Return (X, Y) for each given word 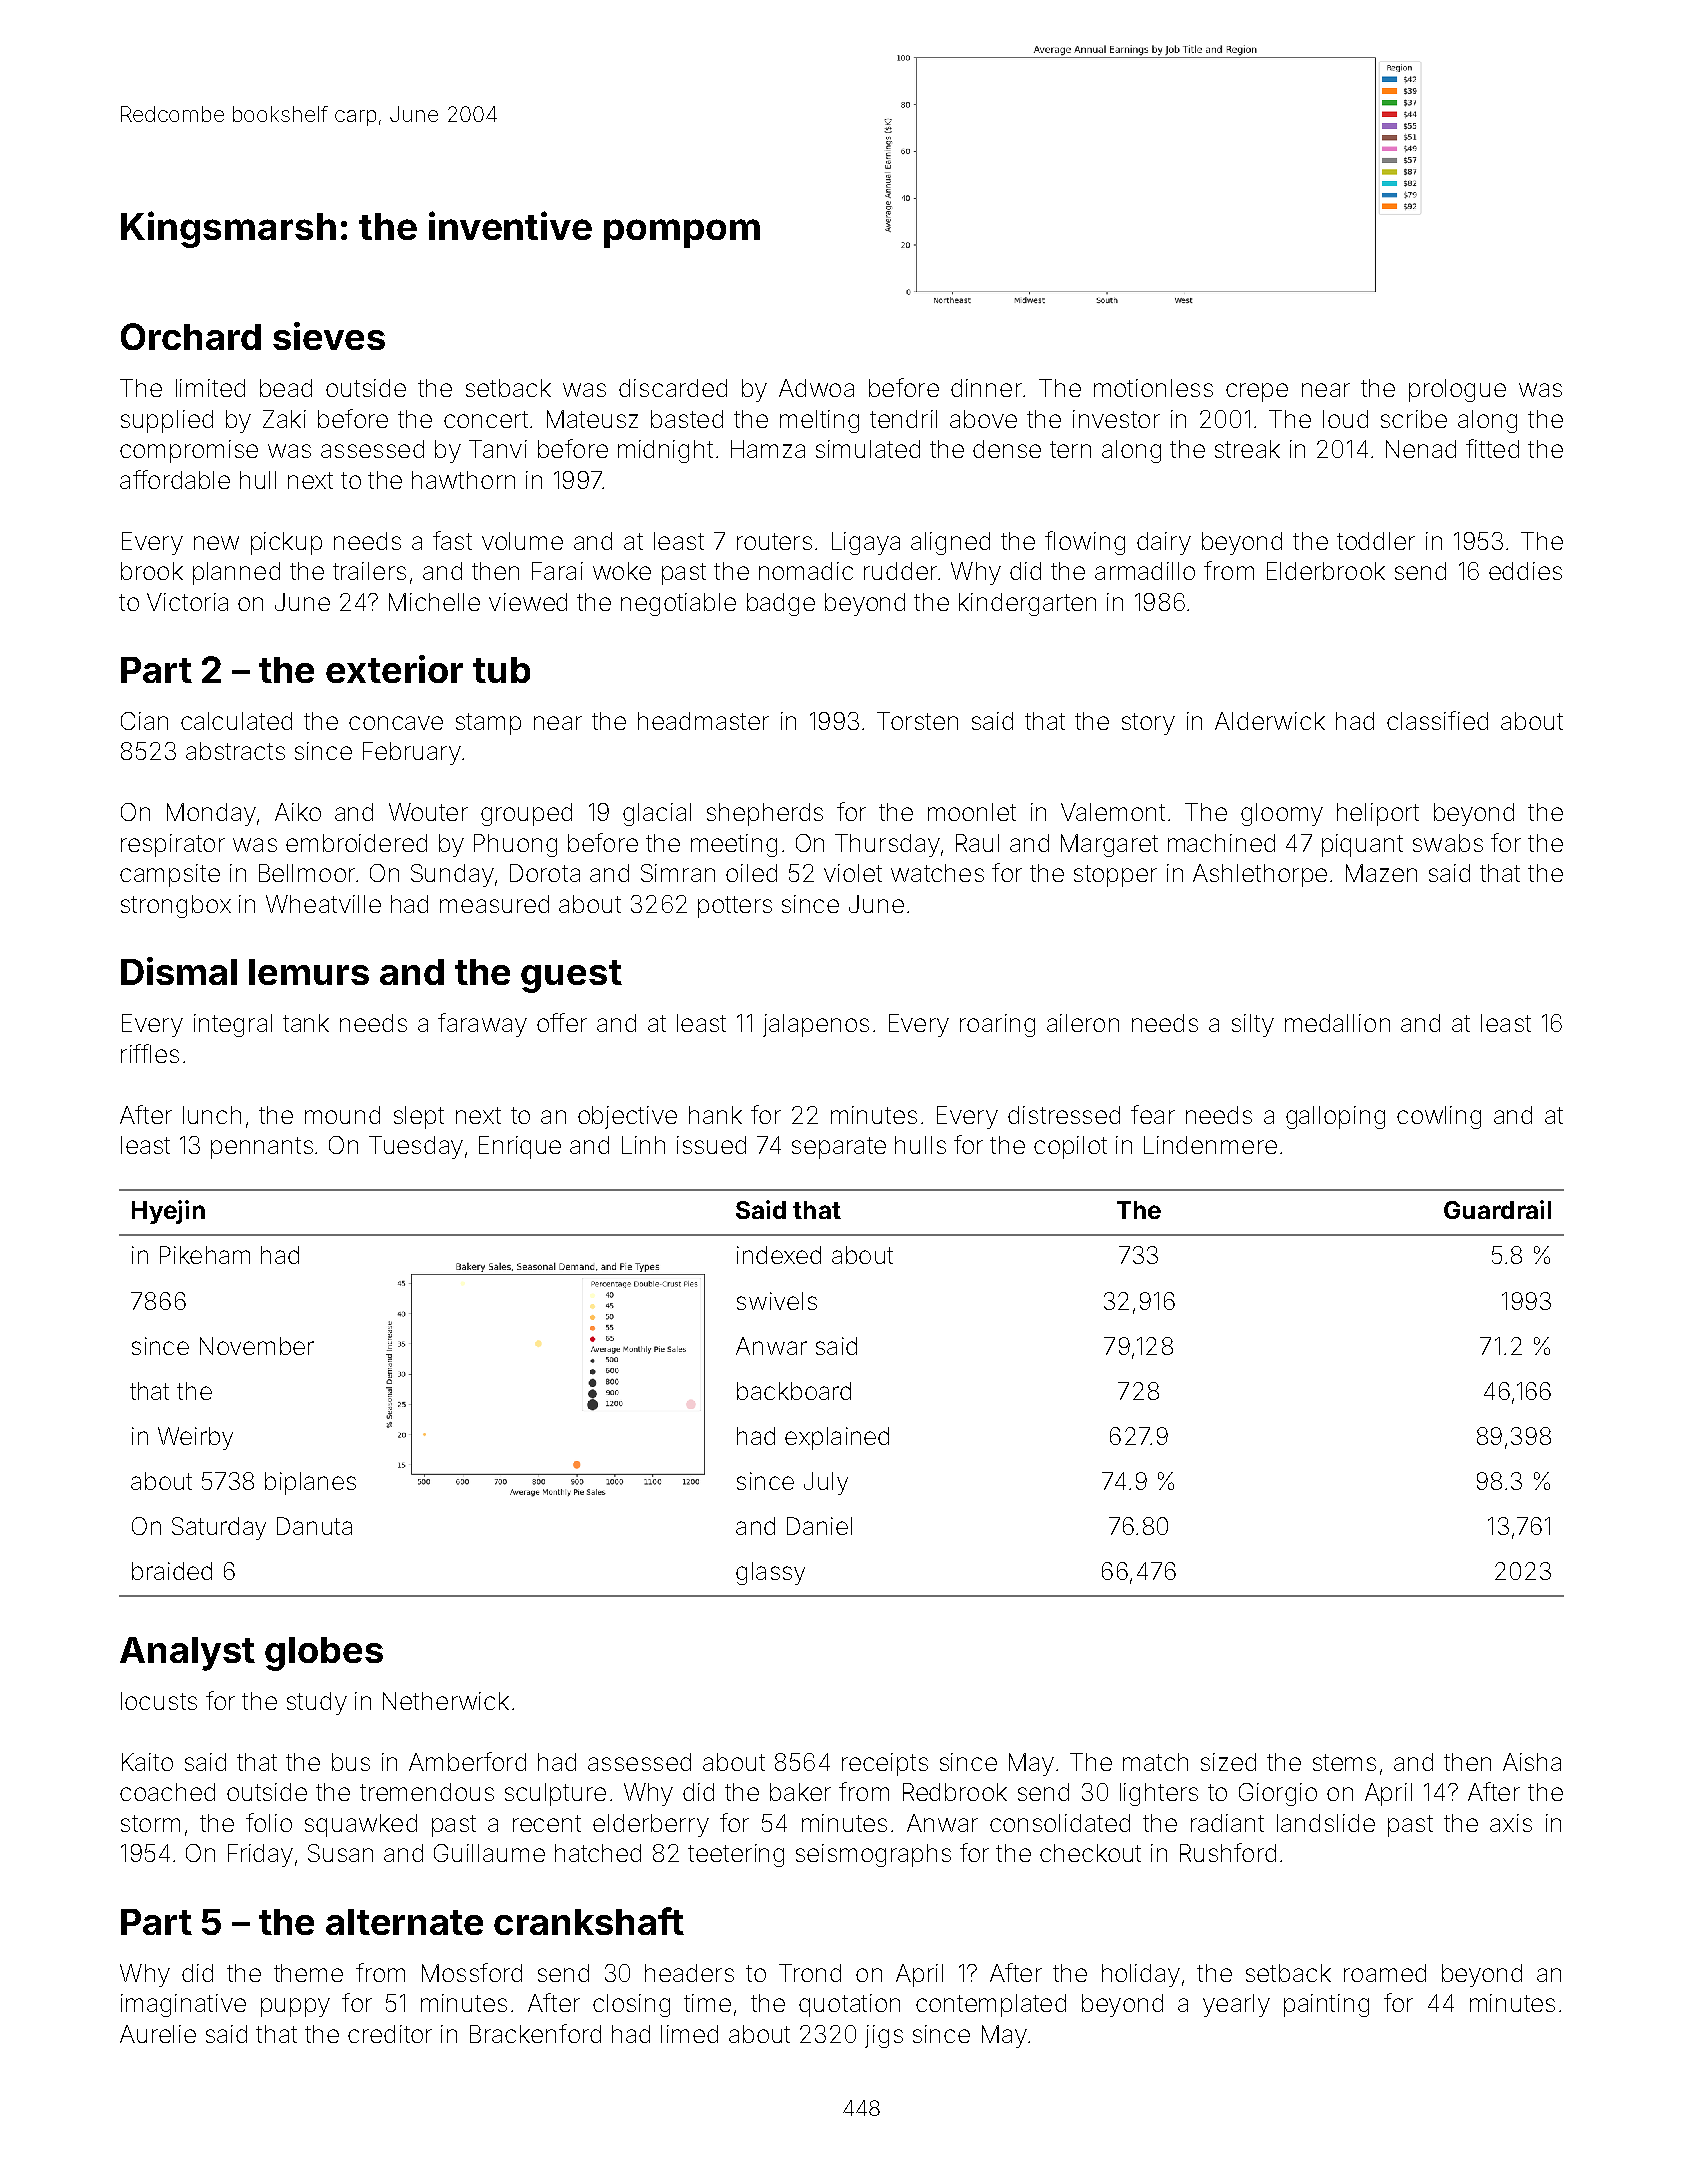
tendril (903, 419)
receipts (885, 1764)
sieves (329, 336)
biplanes (310, 1483)
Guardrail (1497, 1209)
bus (351, 1762)
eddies (1525, 571)
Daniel (819, 1526)
